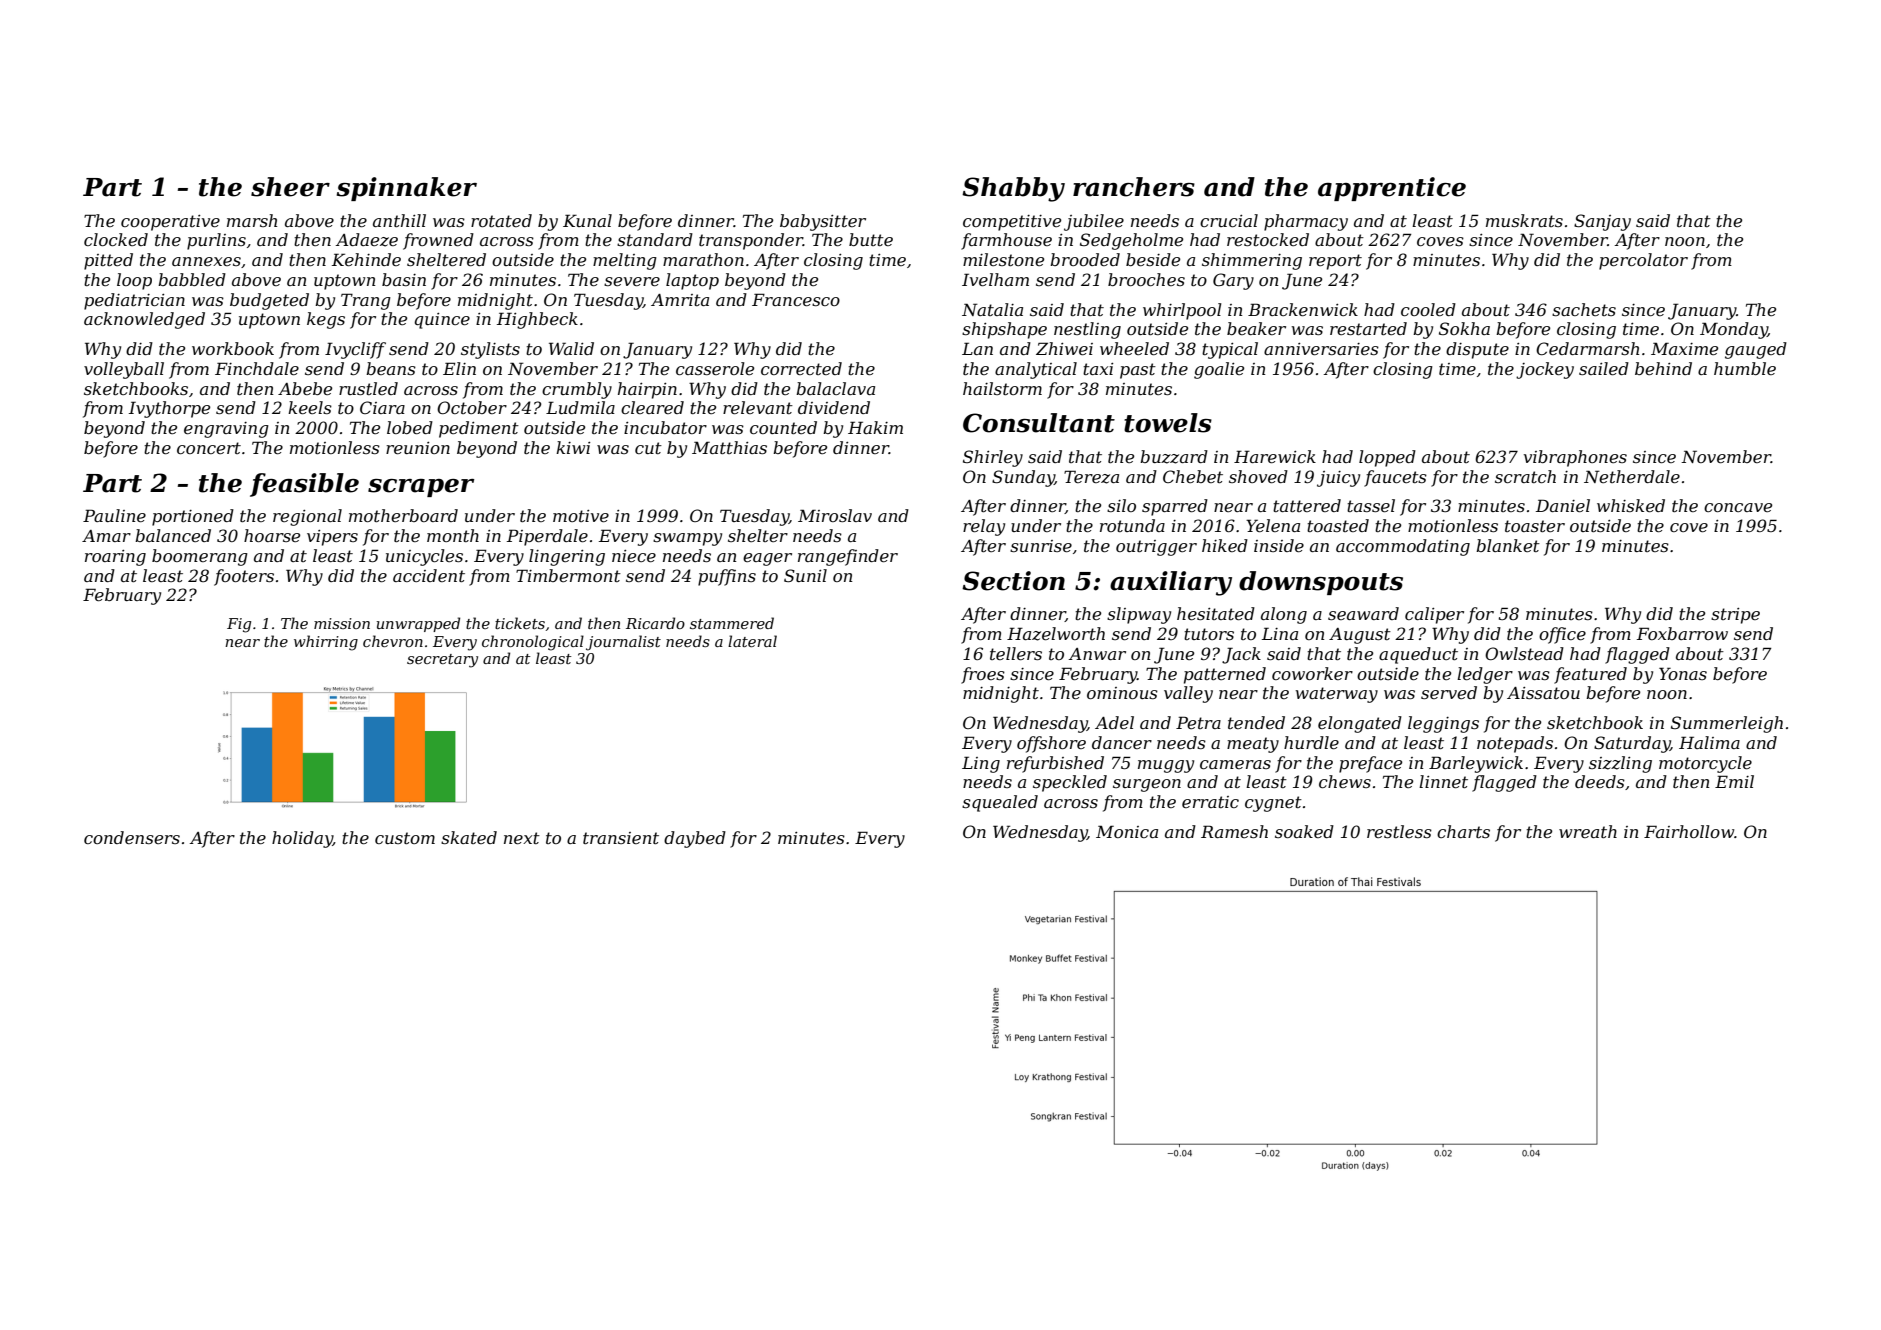 This document has width=1881, height=1330. Describe the element at coordinates (302, 839) in the document. I see `holiday` at that location.
